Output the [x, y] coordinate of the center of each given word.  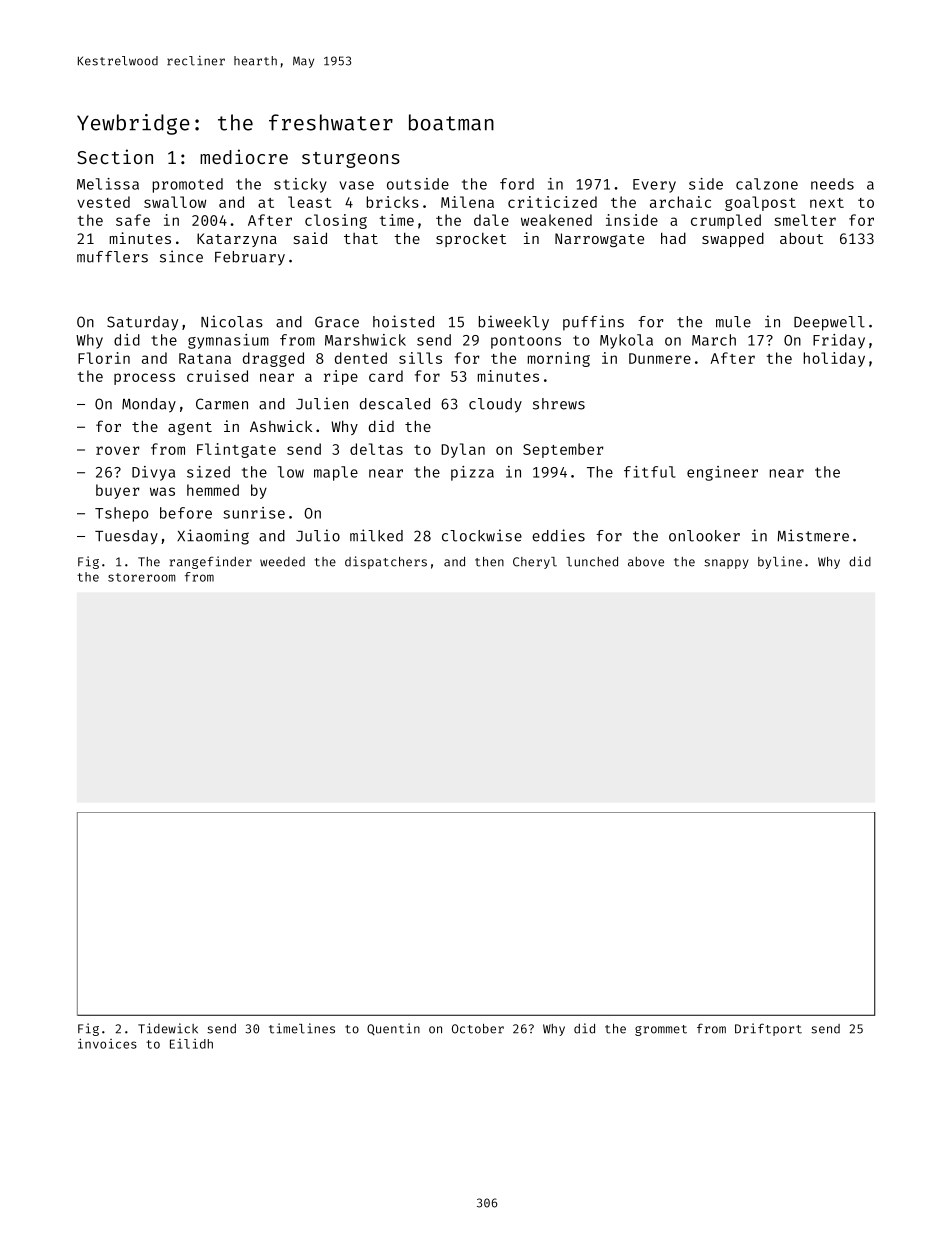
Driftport [768, 1029]
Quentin [393, 1029]
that [361, 238]
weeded [282, 562]
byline [780, 562]
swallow [175, 202]
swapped [733, 239]
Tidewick [168, 1028]
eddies [558, 535]
